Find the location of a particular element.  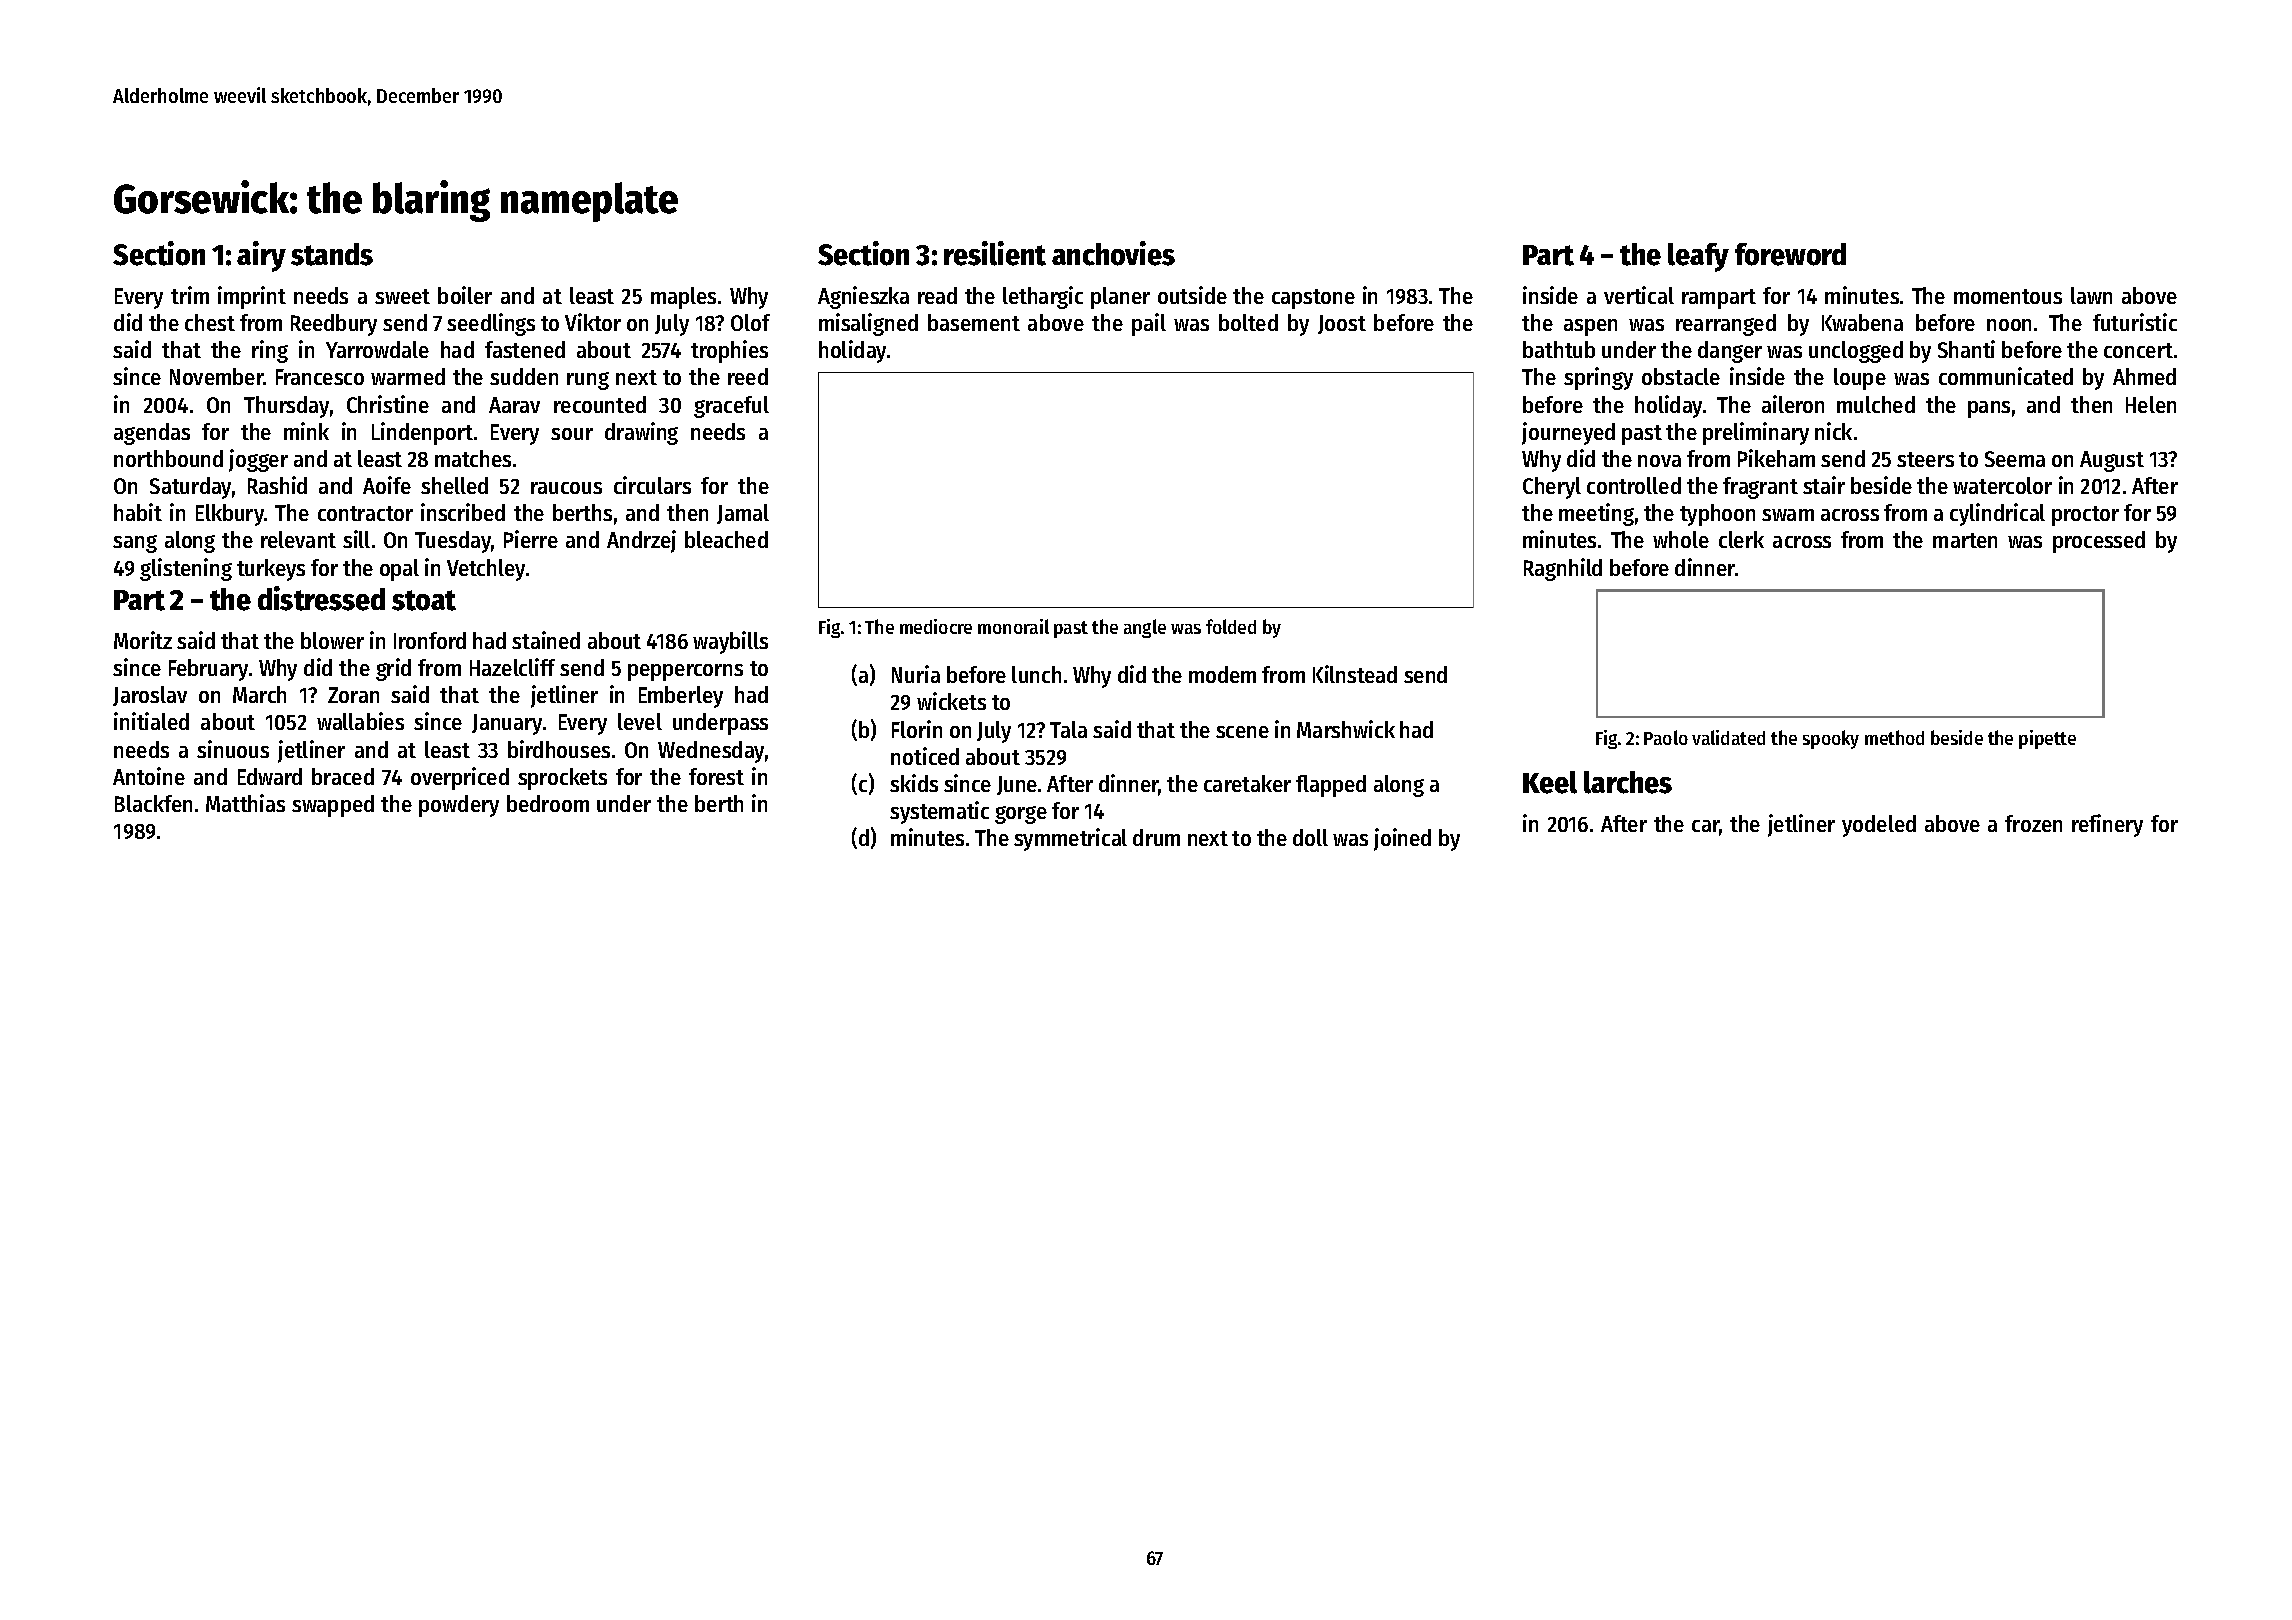

Viktor is located at coordinates (593, 322).
